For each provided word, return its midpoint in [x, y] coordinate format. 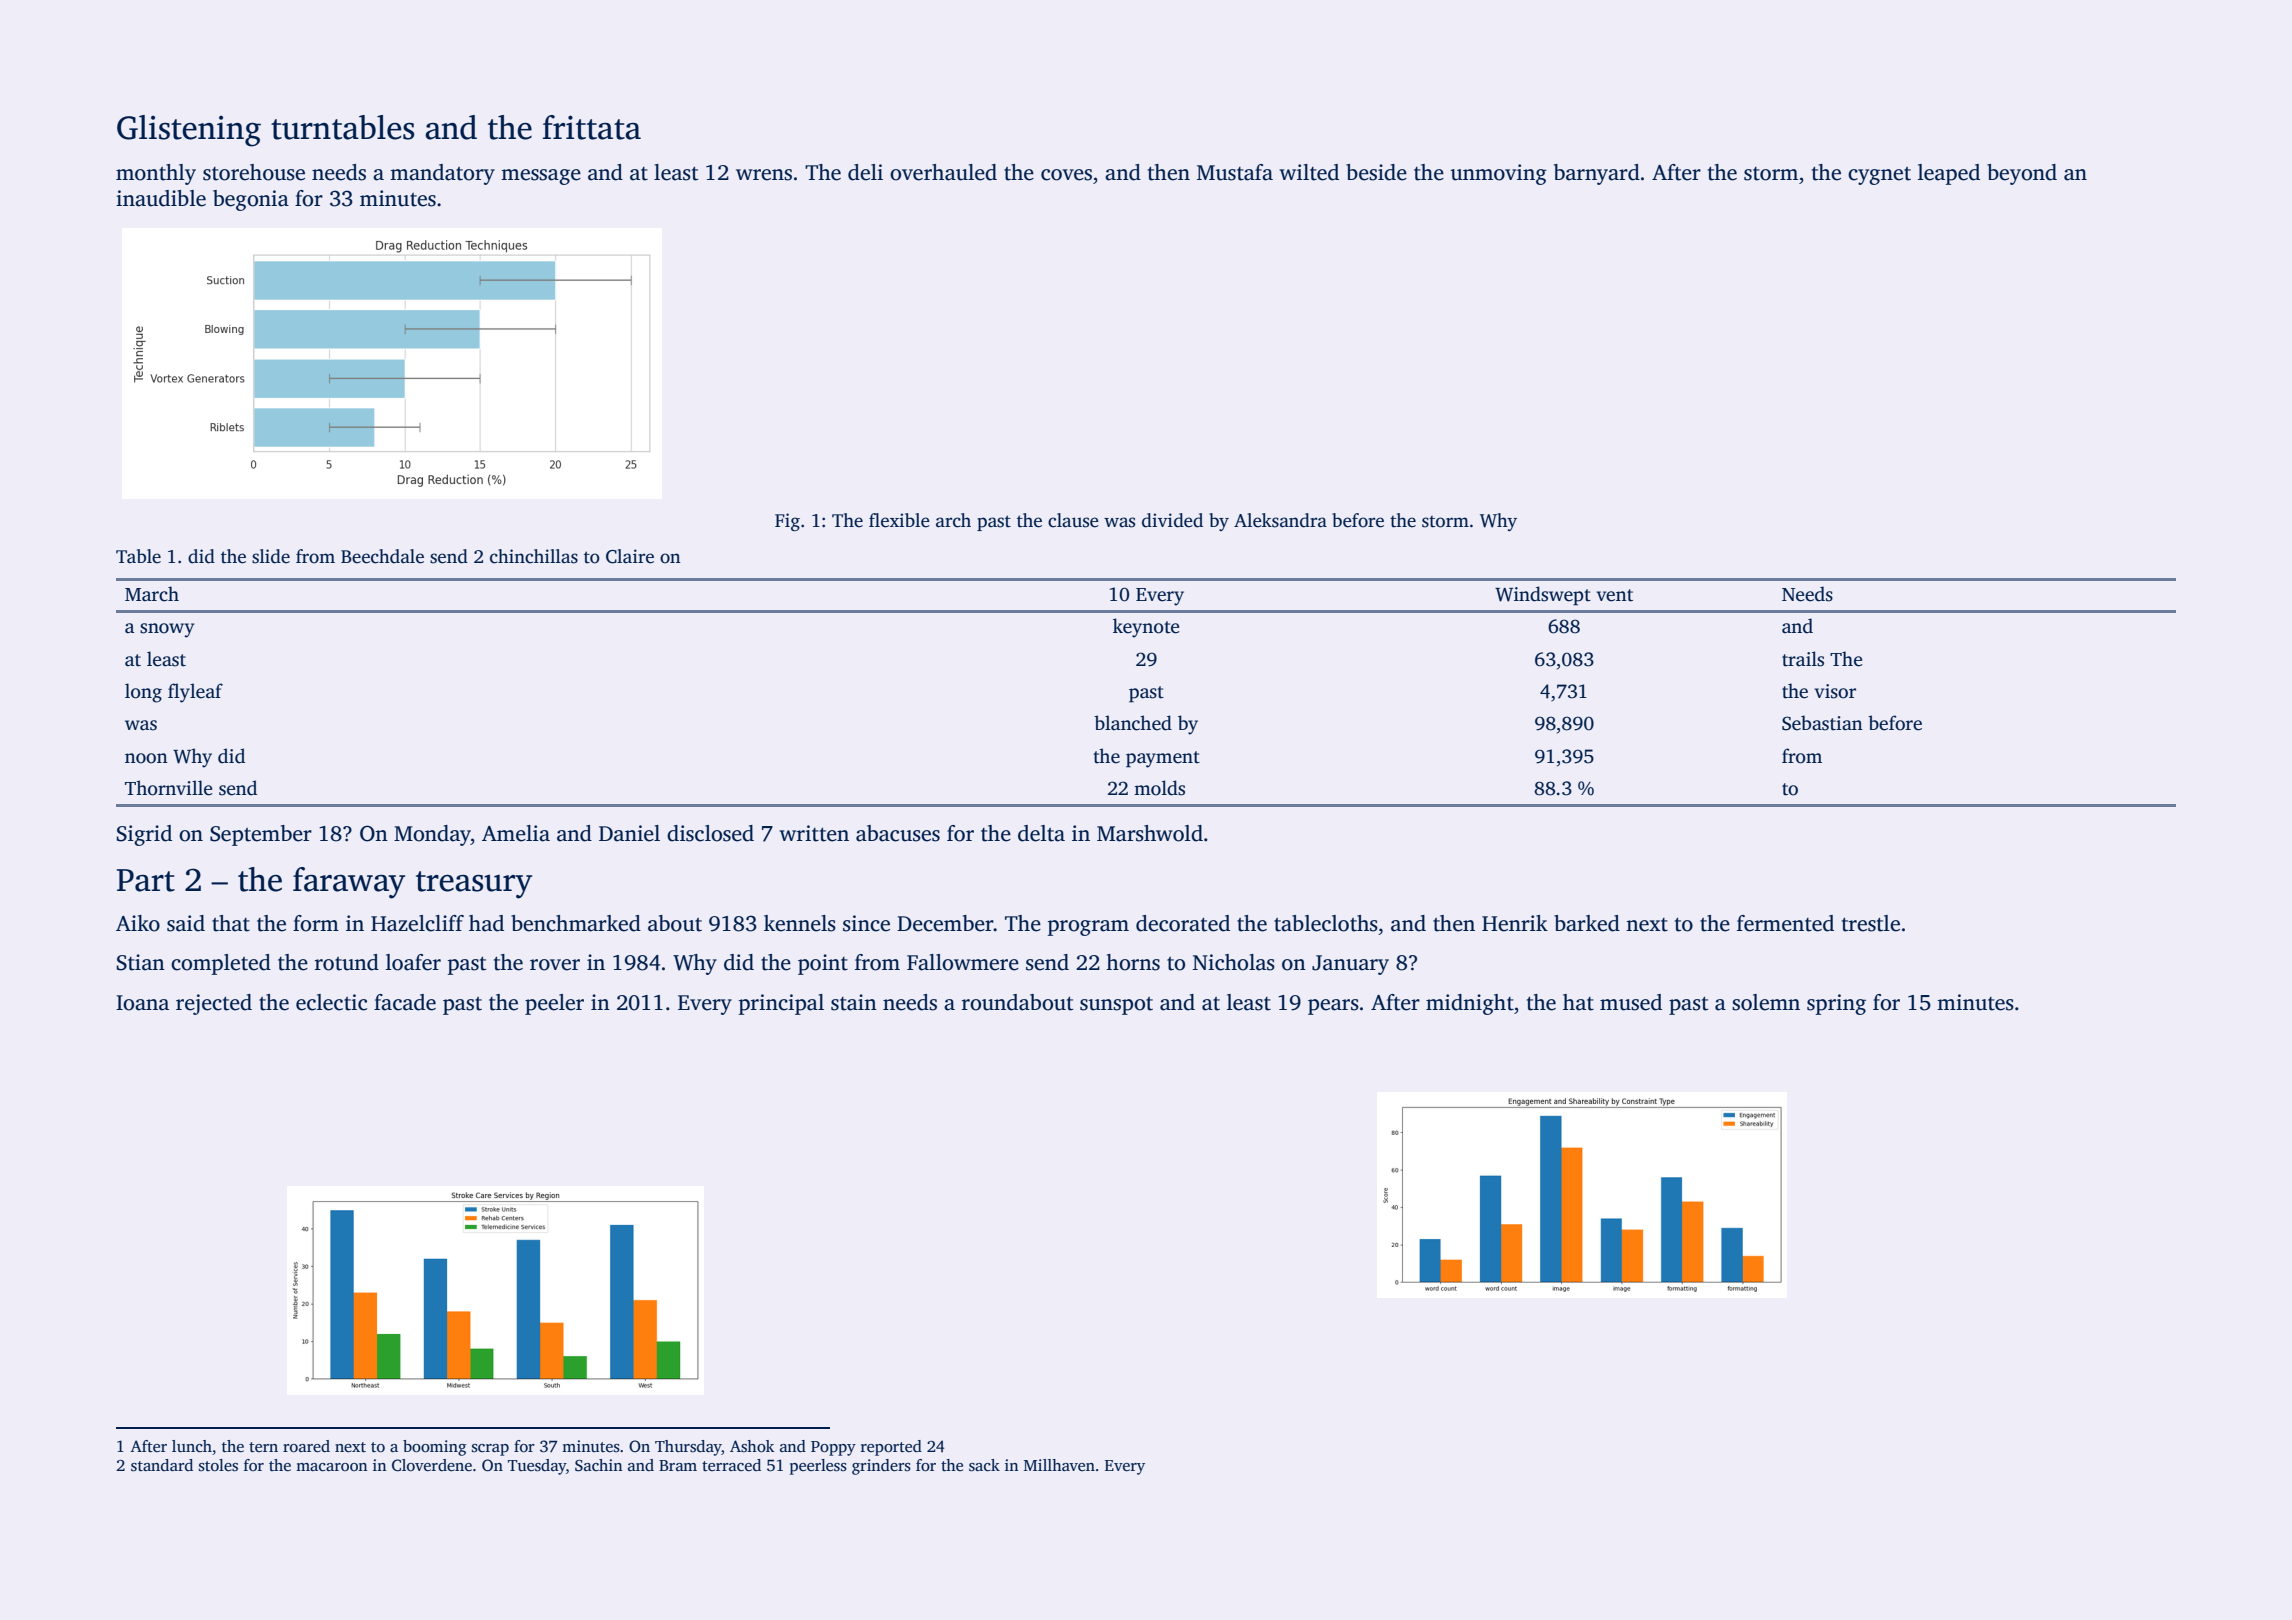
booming [434, 1448]
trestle [1871, 923]
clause [1073, 520]
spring [1836, 1004]
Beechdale [382, 556]
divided [1172, 520]
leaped [1949, 174]
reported [891, 1448]
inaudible [161, 198]
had [486, 923]
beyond [2022, 174]
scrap [490, 1450]
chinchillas [534, 556]
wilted [1309, 172]
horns [1133, 962]
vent [1614, 595]
